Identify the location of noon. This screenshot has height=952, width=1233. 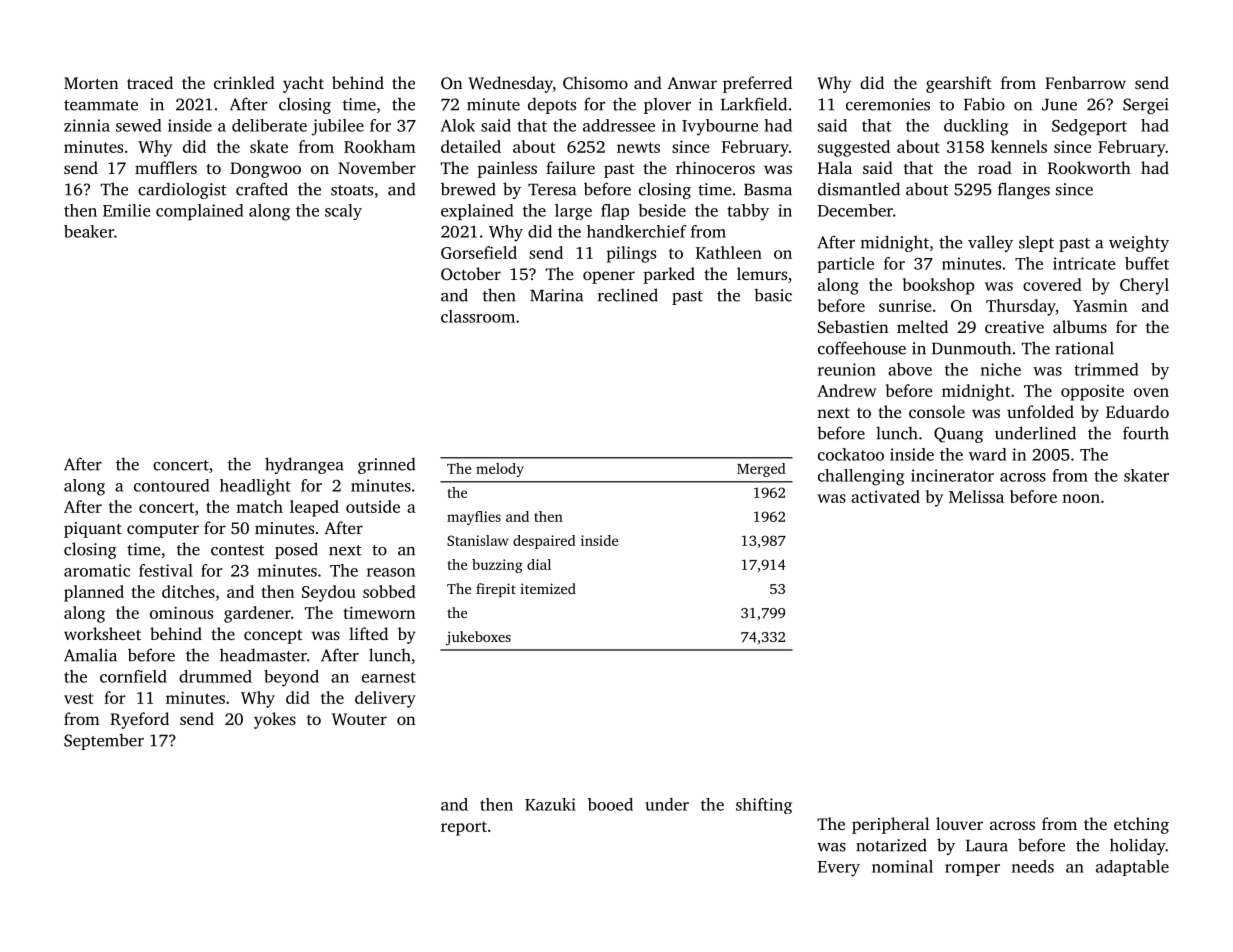
(1081, 498).
